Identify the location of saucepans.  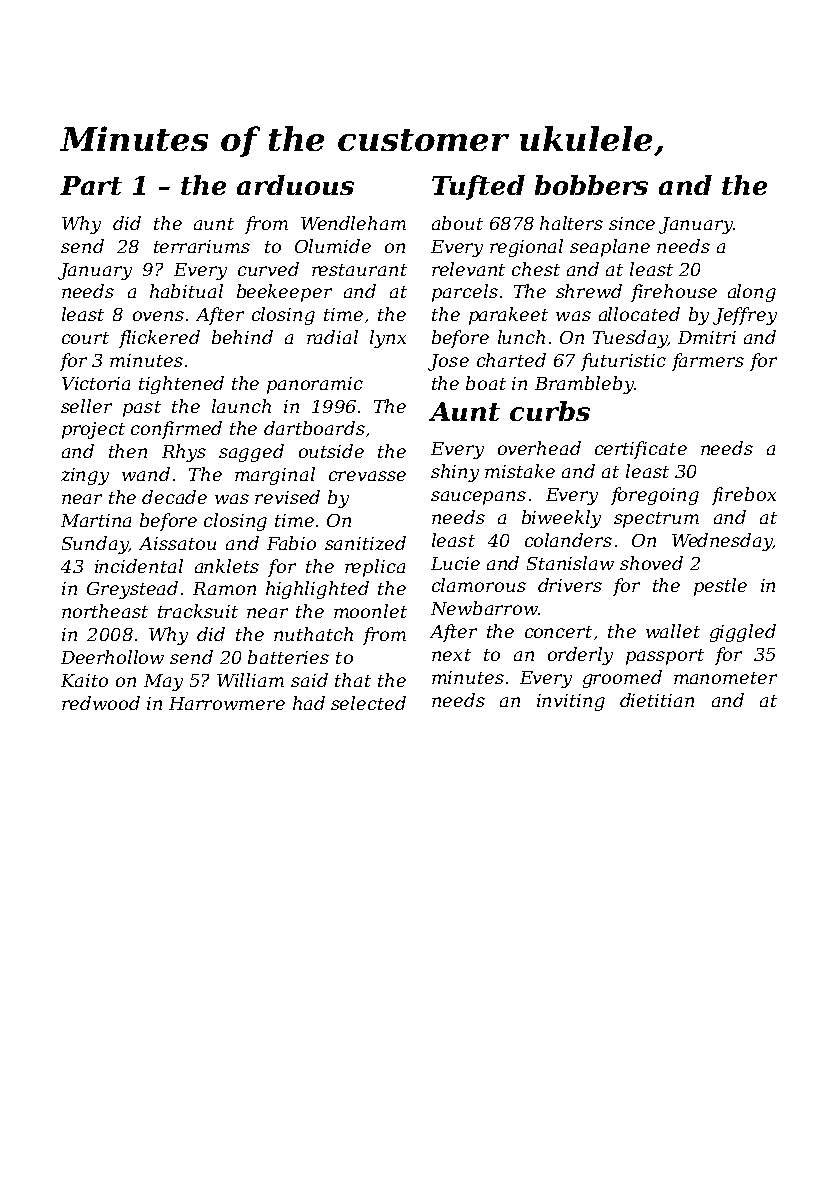
(478, 498).
